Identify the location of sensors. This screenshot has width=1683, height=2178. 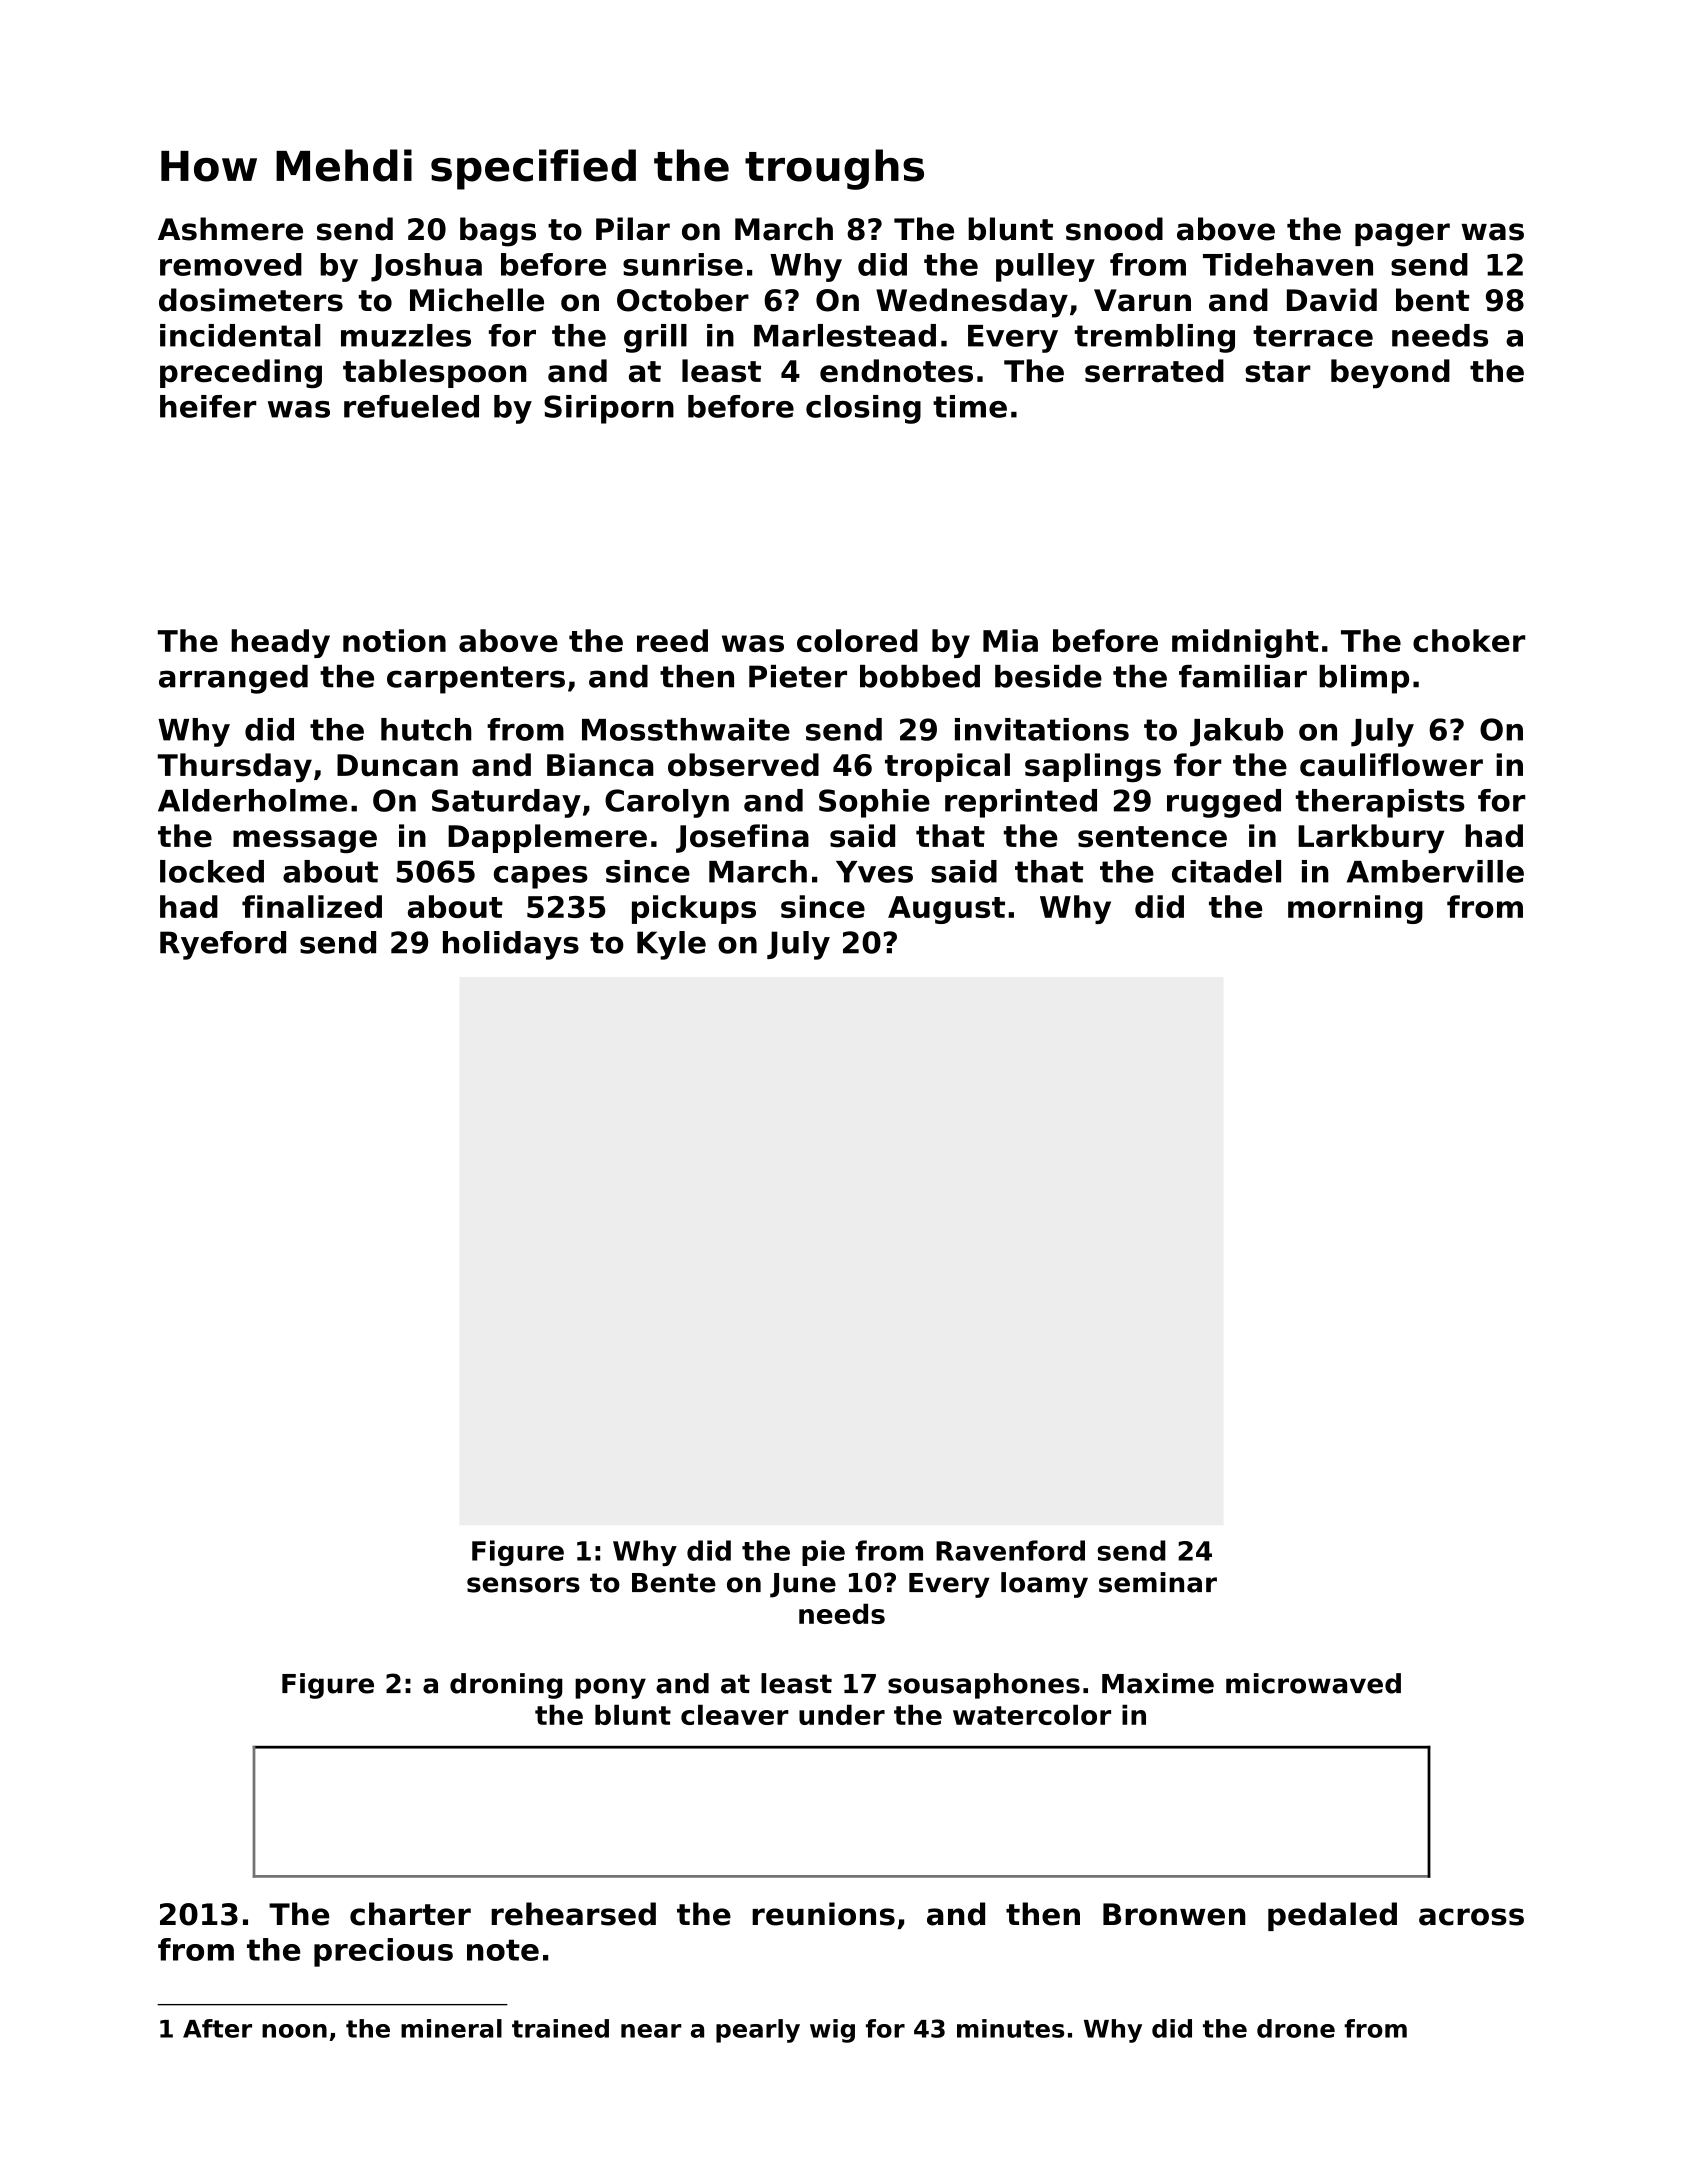
(523, 1585).
